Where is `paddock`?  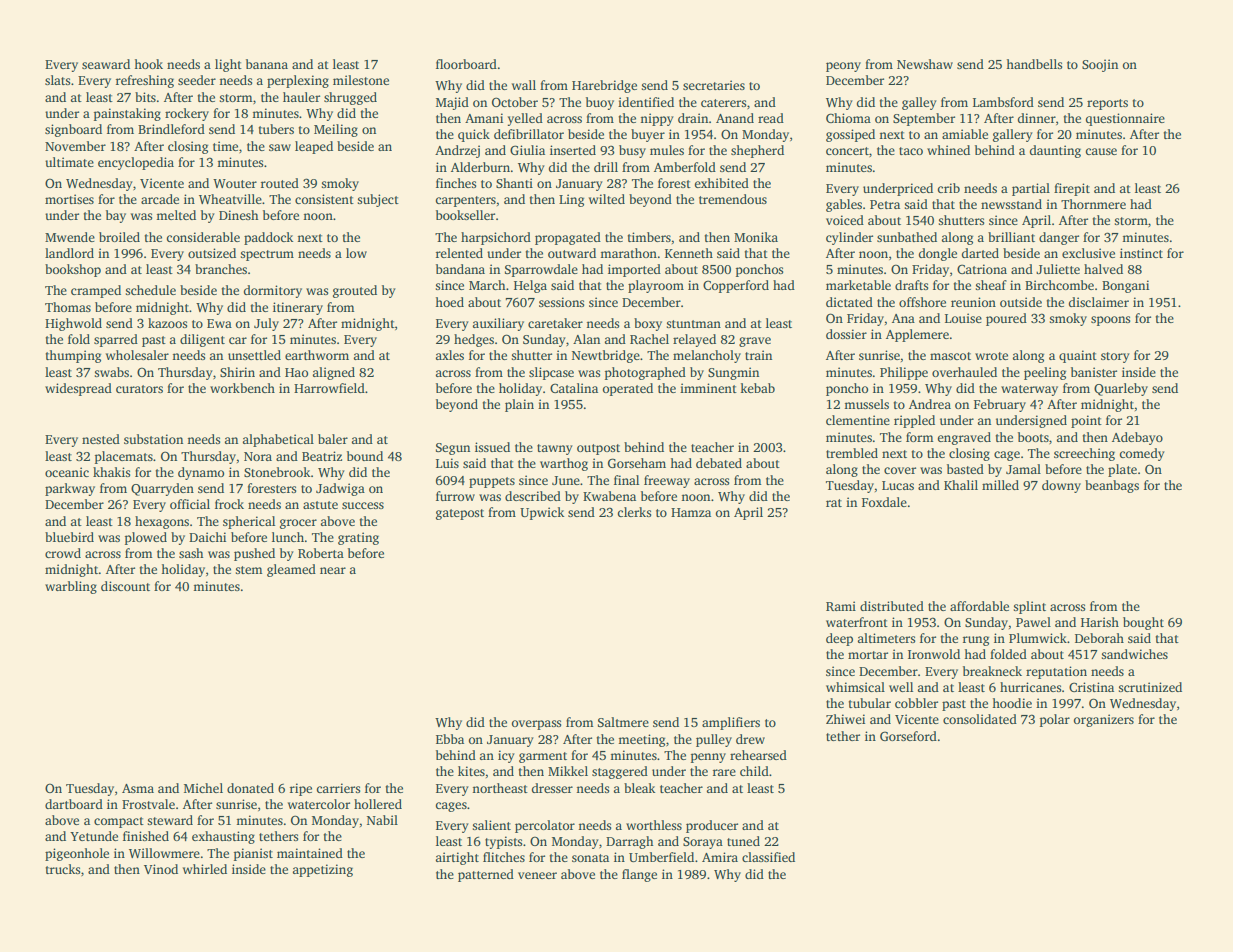 paddock is located at coordinates (268, 238).
